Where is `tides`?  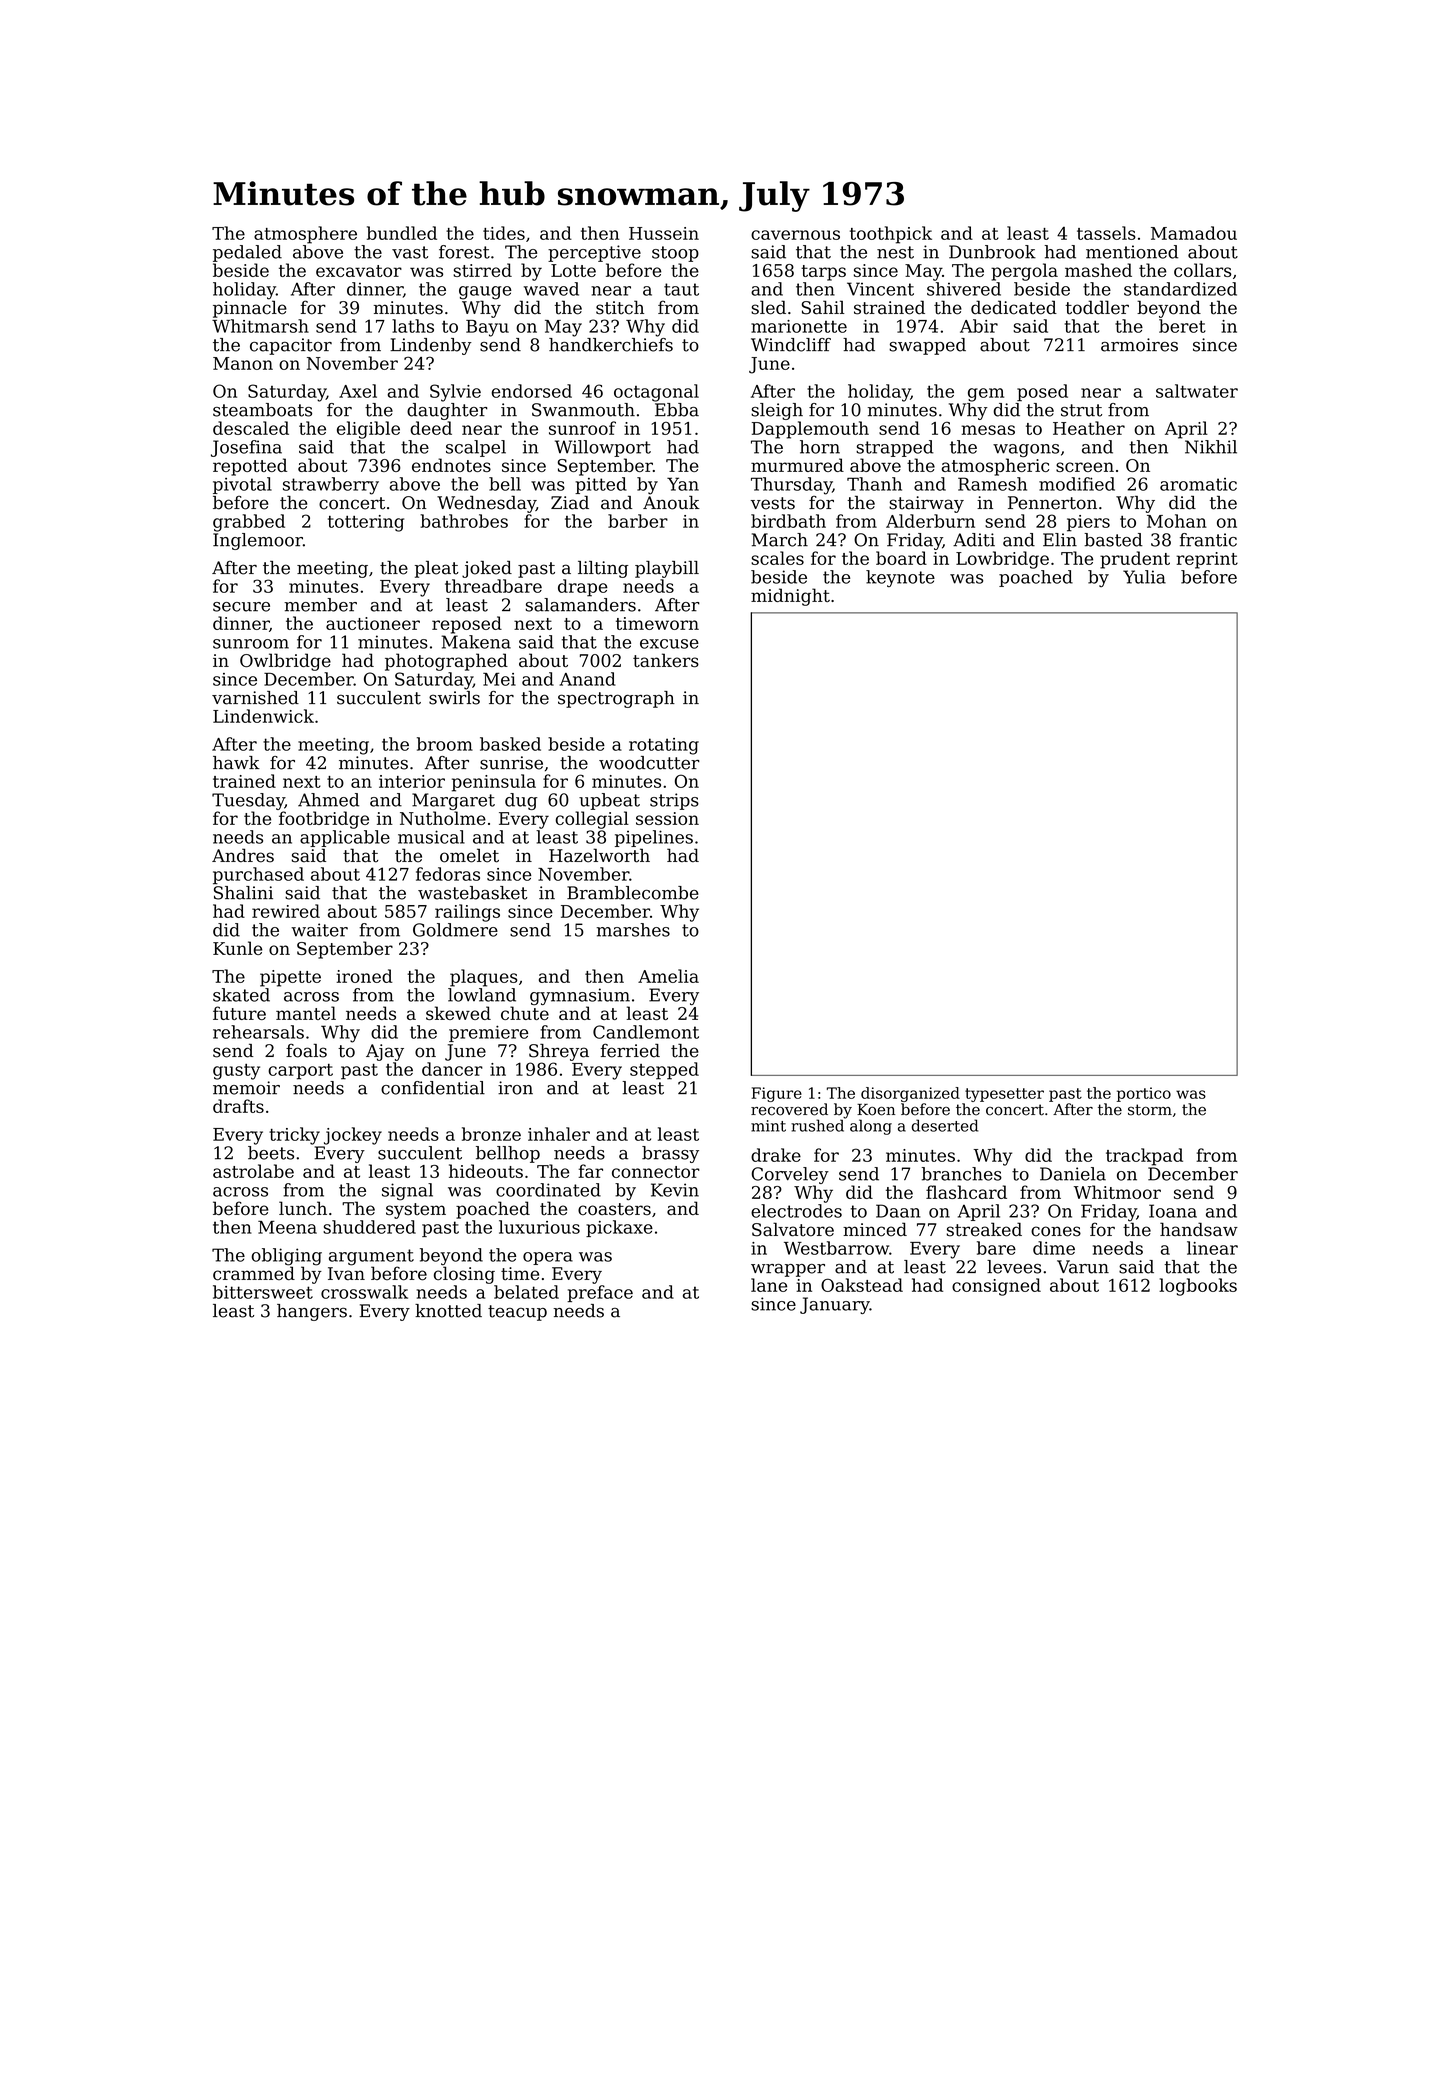
tides is located at coordinates (504, 233).
